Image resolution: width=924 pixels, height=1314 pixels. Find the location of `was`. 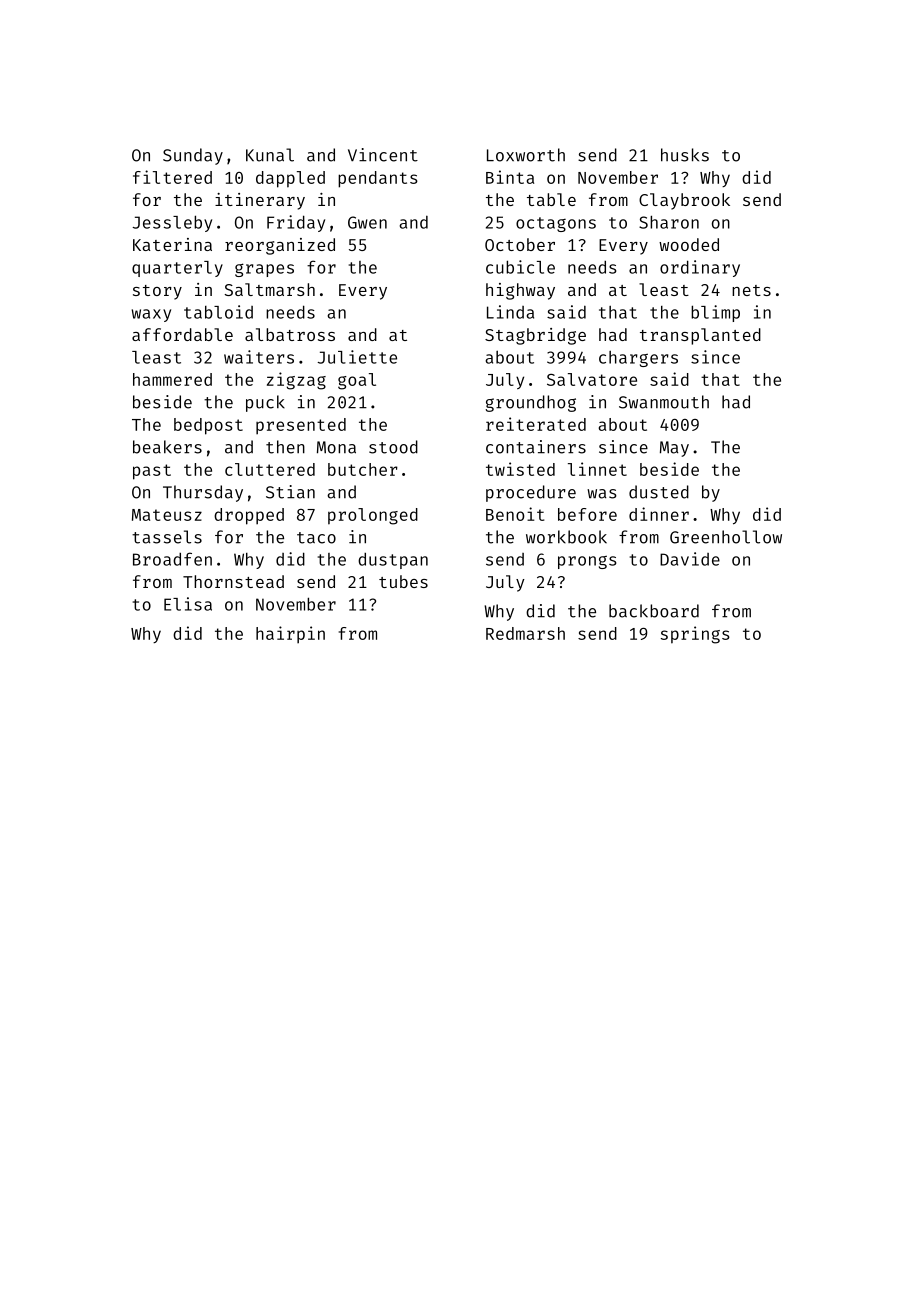

was is located at coordinates (602, 494).
